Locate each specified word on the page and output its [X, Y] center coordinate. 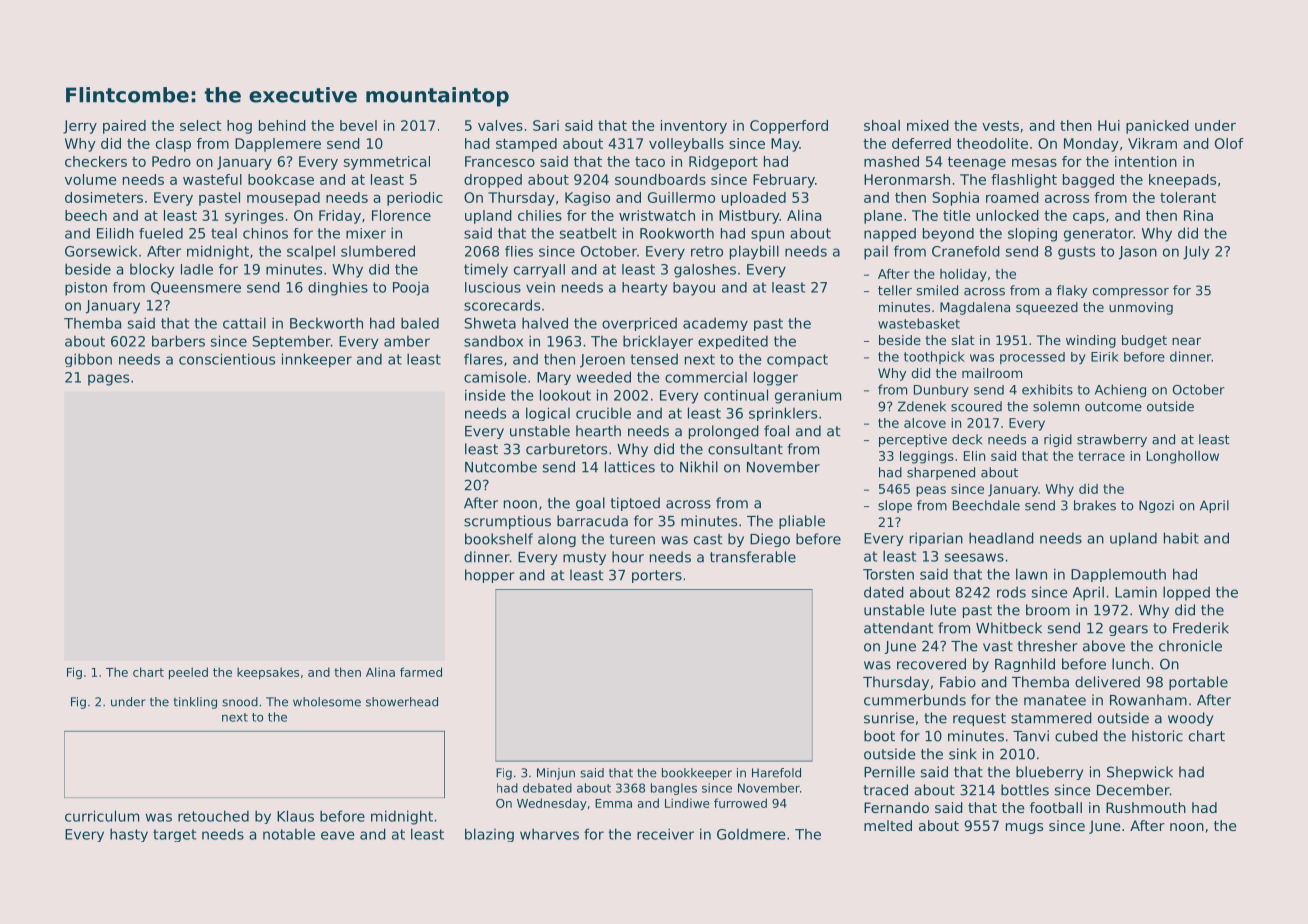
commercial [706, 377]
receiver [665, 834]
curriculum [102, 816]
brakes [1095, 505]
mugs [1024, 828]
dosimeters [104, 197]
